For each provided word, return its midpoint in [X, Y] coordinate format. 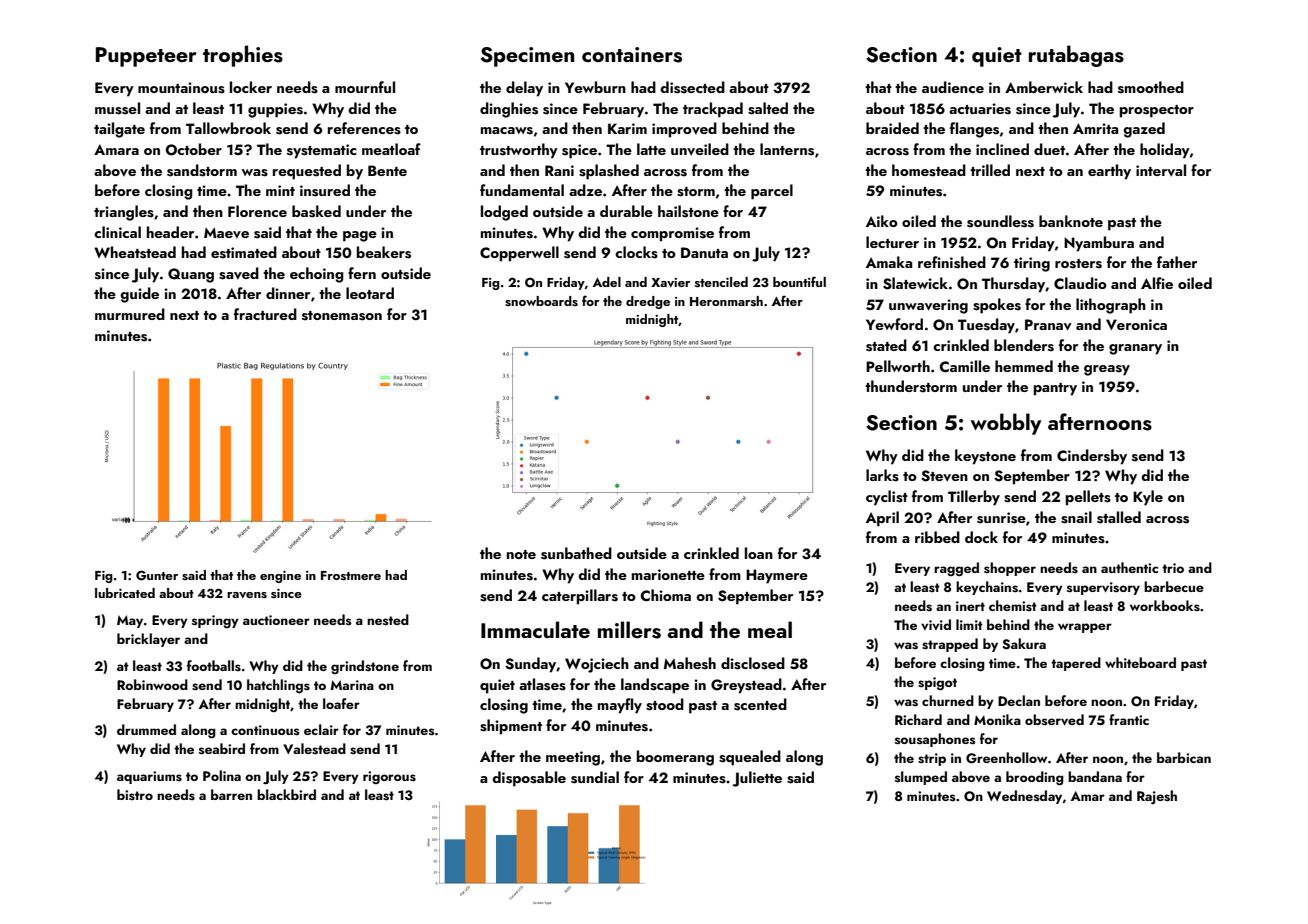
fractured [265, 314]
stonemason [342, 316]
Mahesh [690, 663]
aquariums [149, 777]
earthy [1109, 172]
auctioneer [276, 620]
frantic [1129, 719]
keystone [985, 457]
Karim [627, 128]
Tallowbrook [228, 128]
